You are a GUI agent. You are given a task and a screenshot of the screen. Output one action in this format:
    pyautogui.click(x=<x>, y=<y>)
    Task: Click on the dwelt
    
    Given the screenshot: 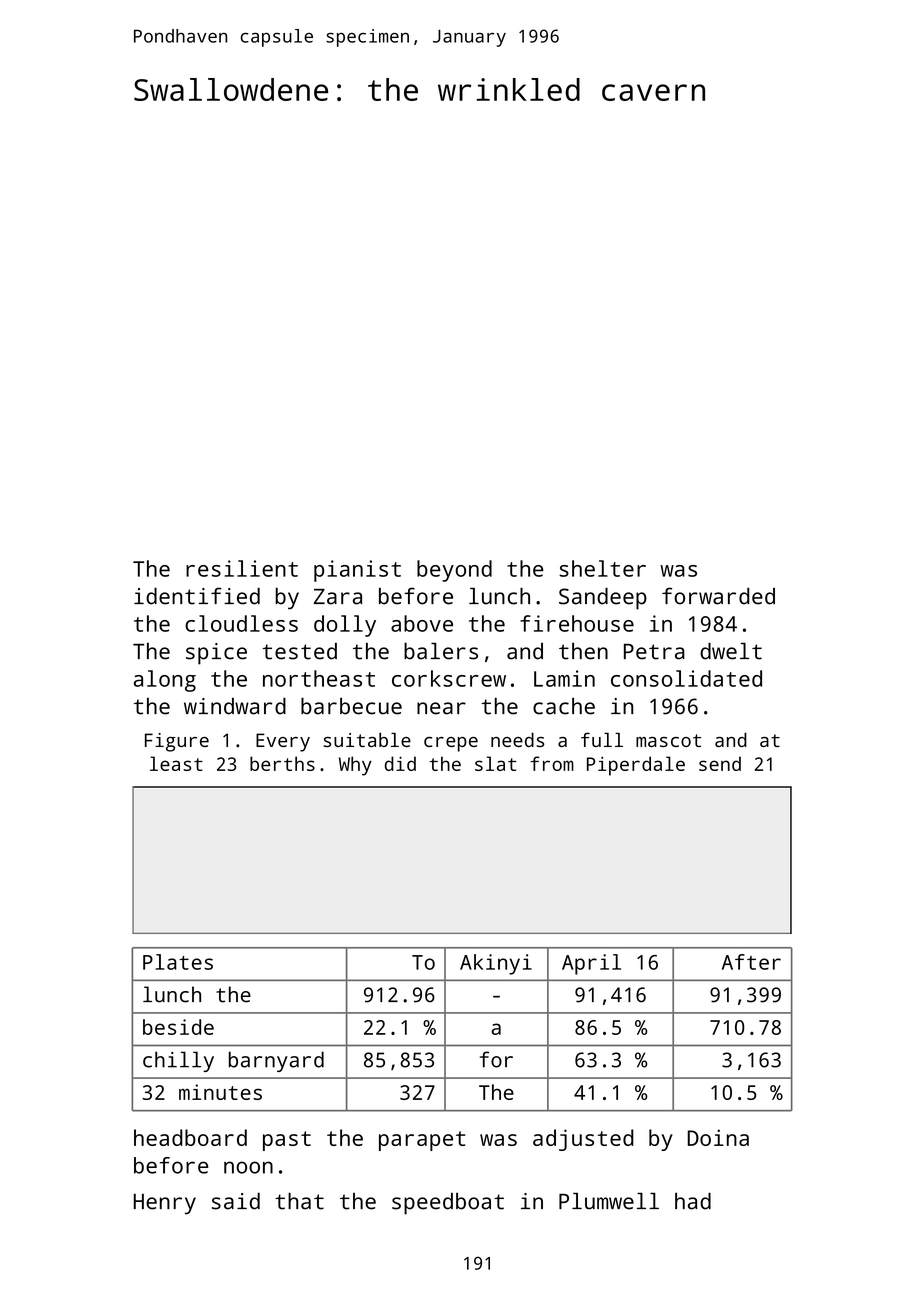 What is the action you would take?
    pyautogui.click(x=731, y=651)
